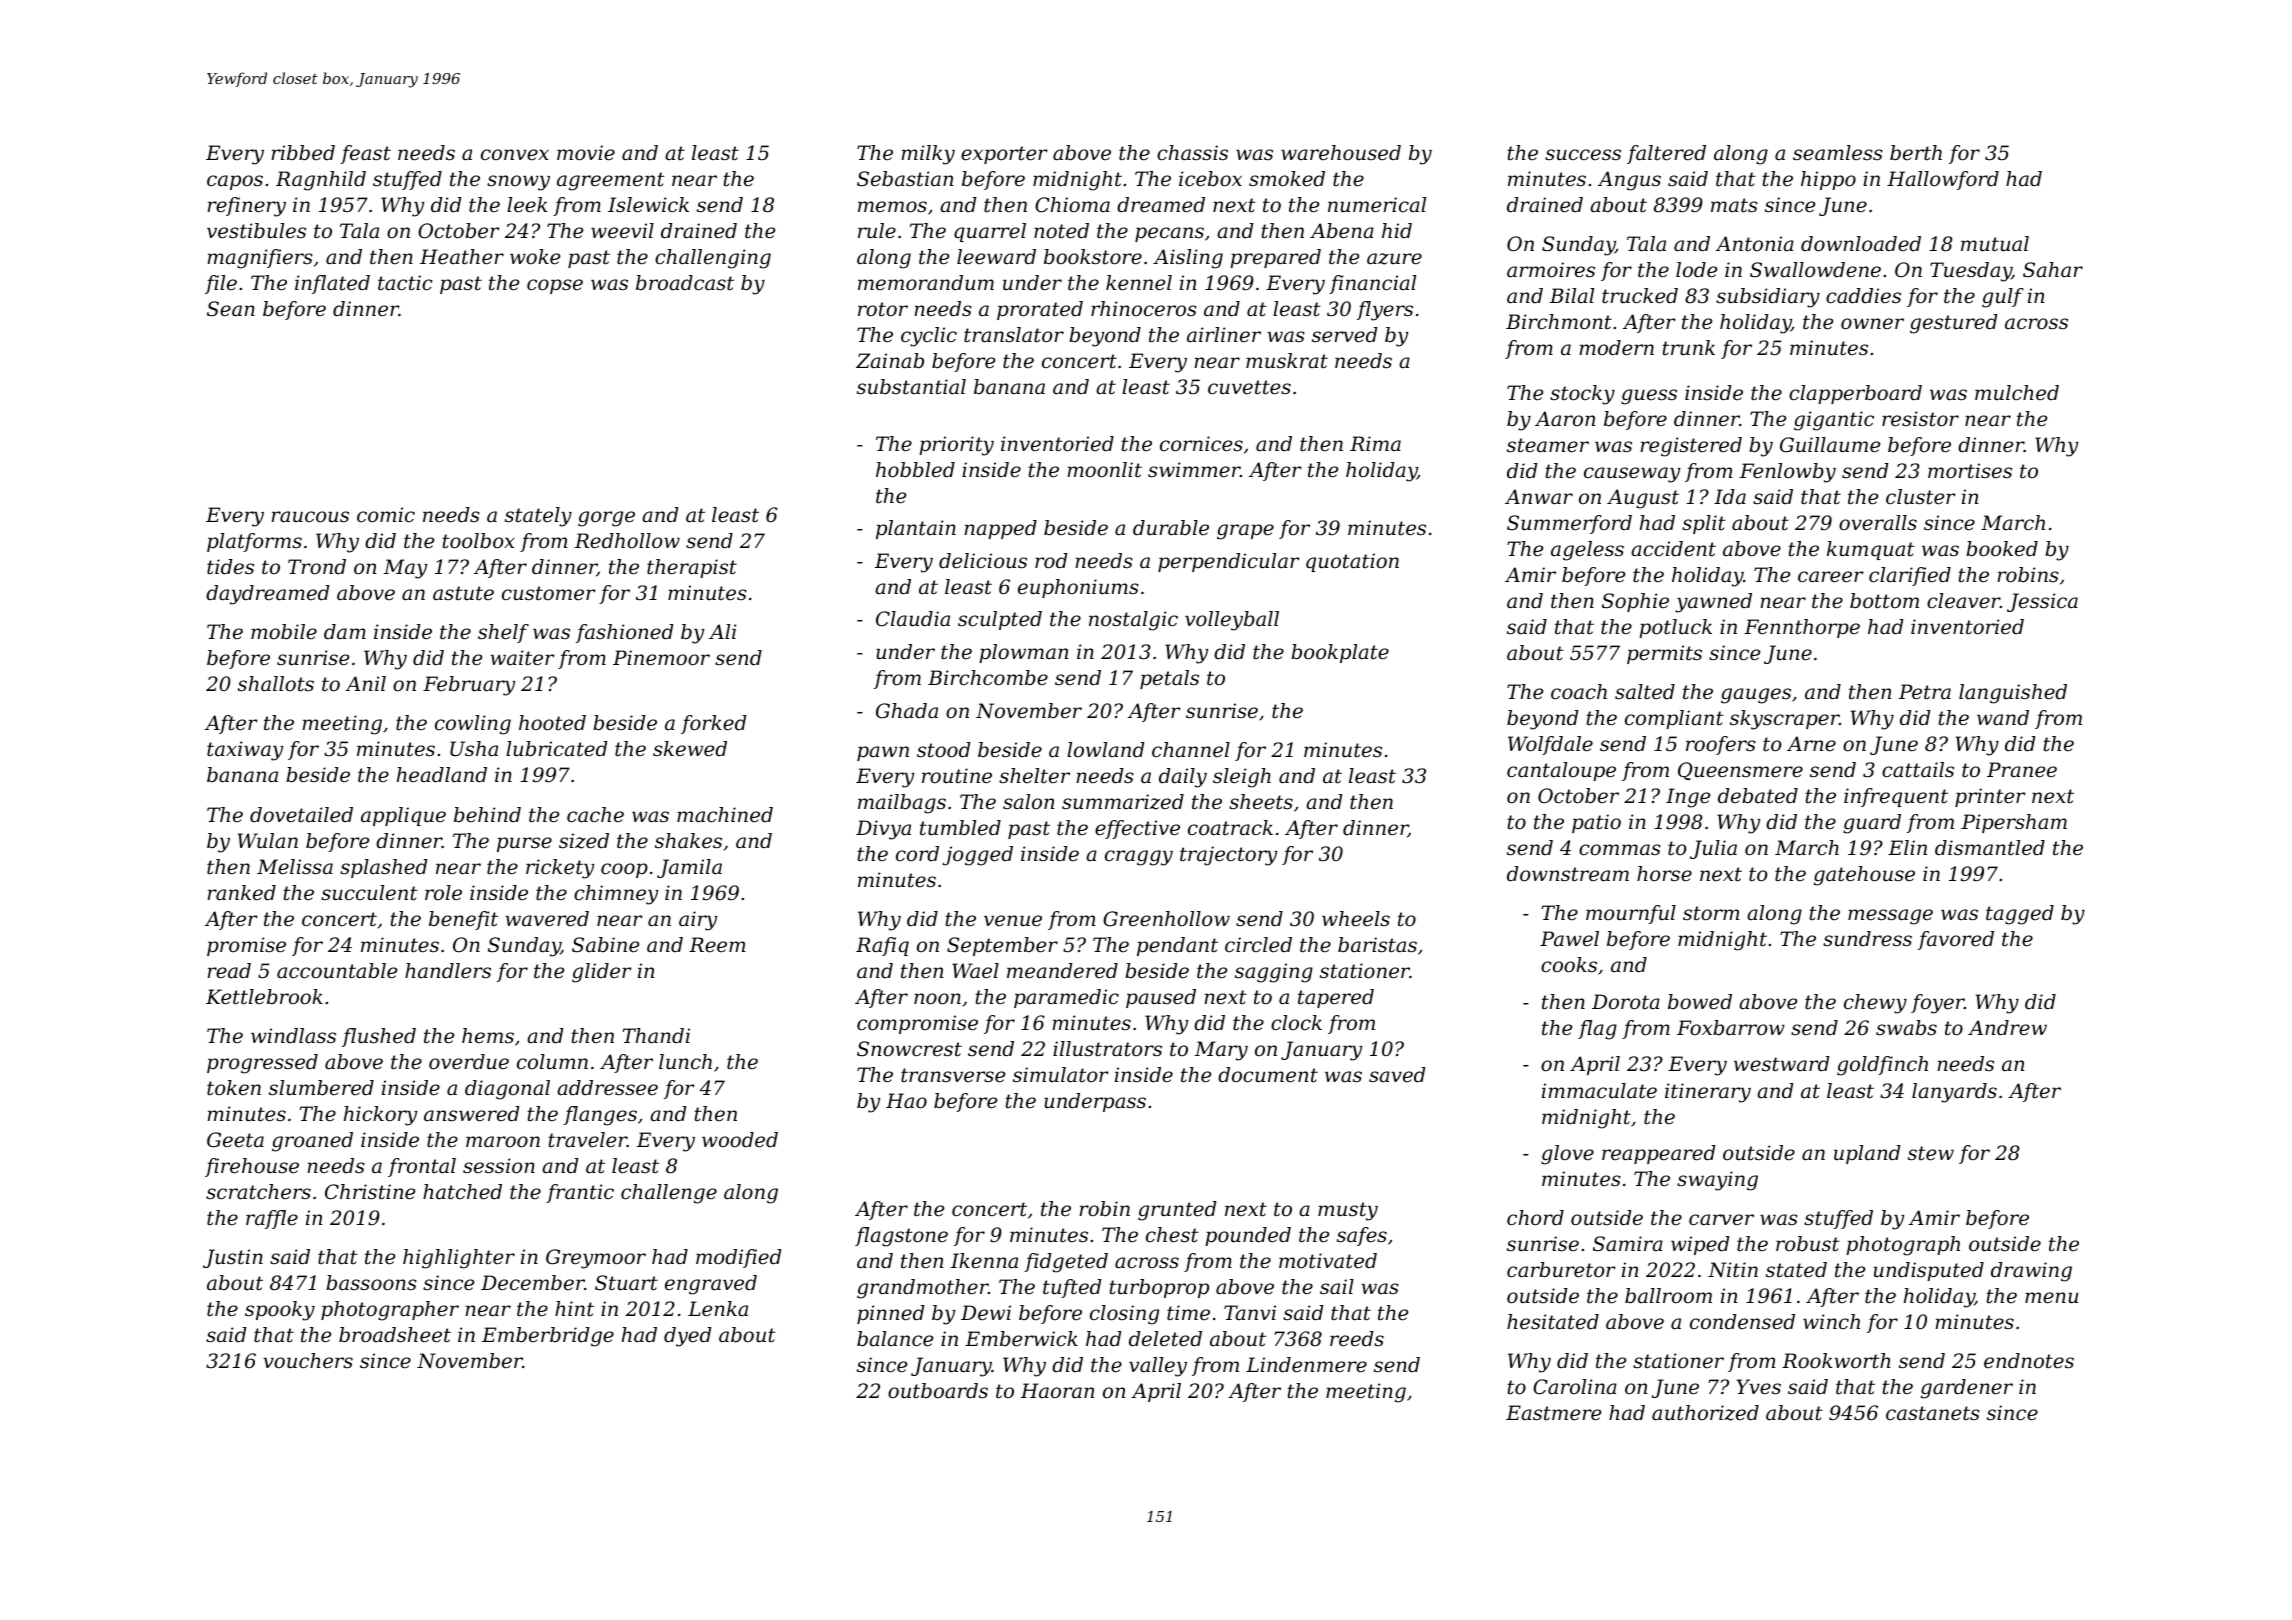 The width and height of the screenshot is (2292, 1620). I want to click on tides, so click(230, 567).
